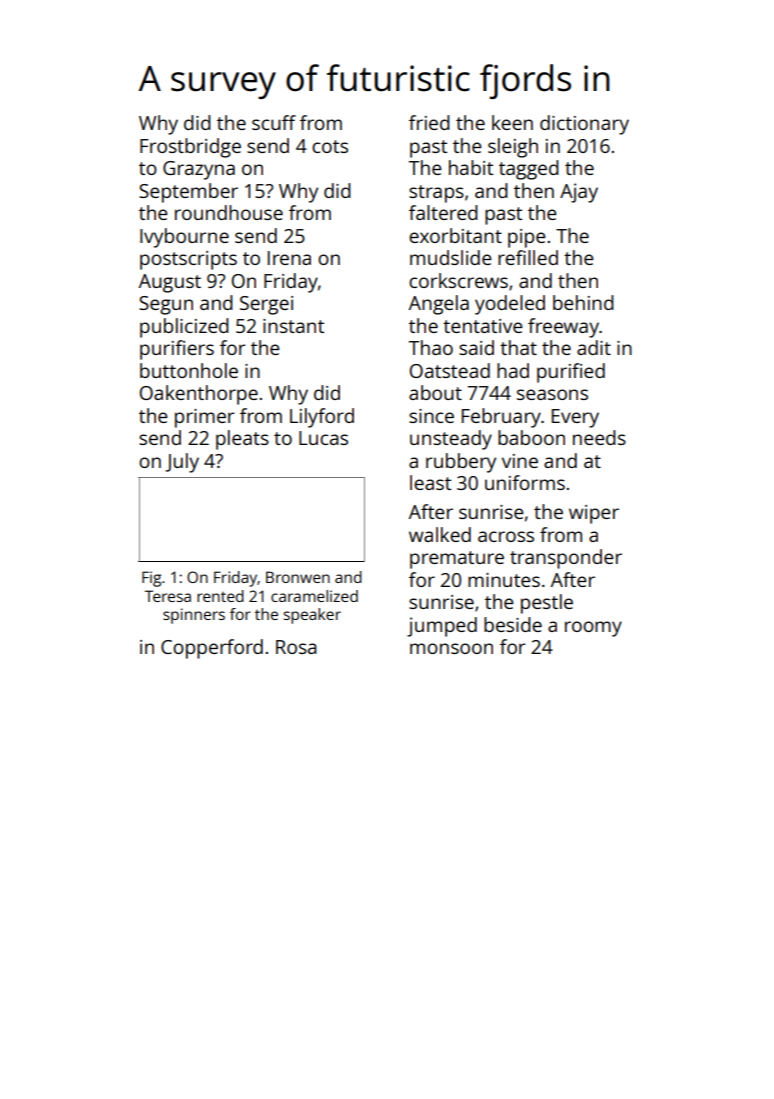 The width and height of the image is (774, 1099). I want to click on dictionary, so click(584, 125).
